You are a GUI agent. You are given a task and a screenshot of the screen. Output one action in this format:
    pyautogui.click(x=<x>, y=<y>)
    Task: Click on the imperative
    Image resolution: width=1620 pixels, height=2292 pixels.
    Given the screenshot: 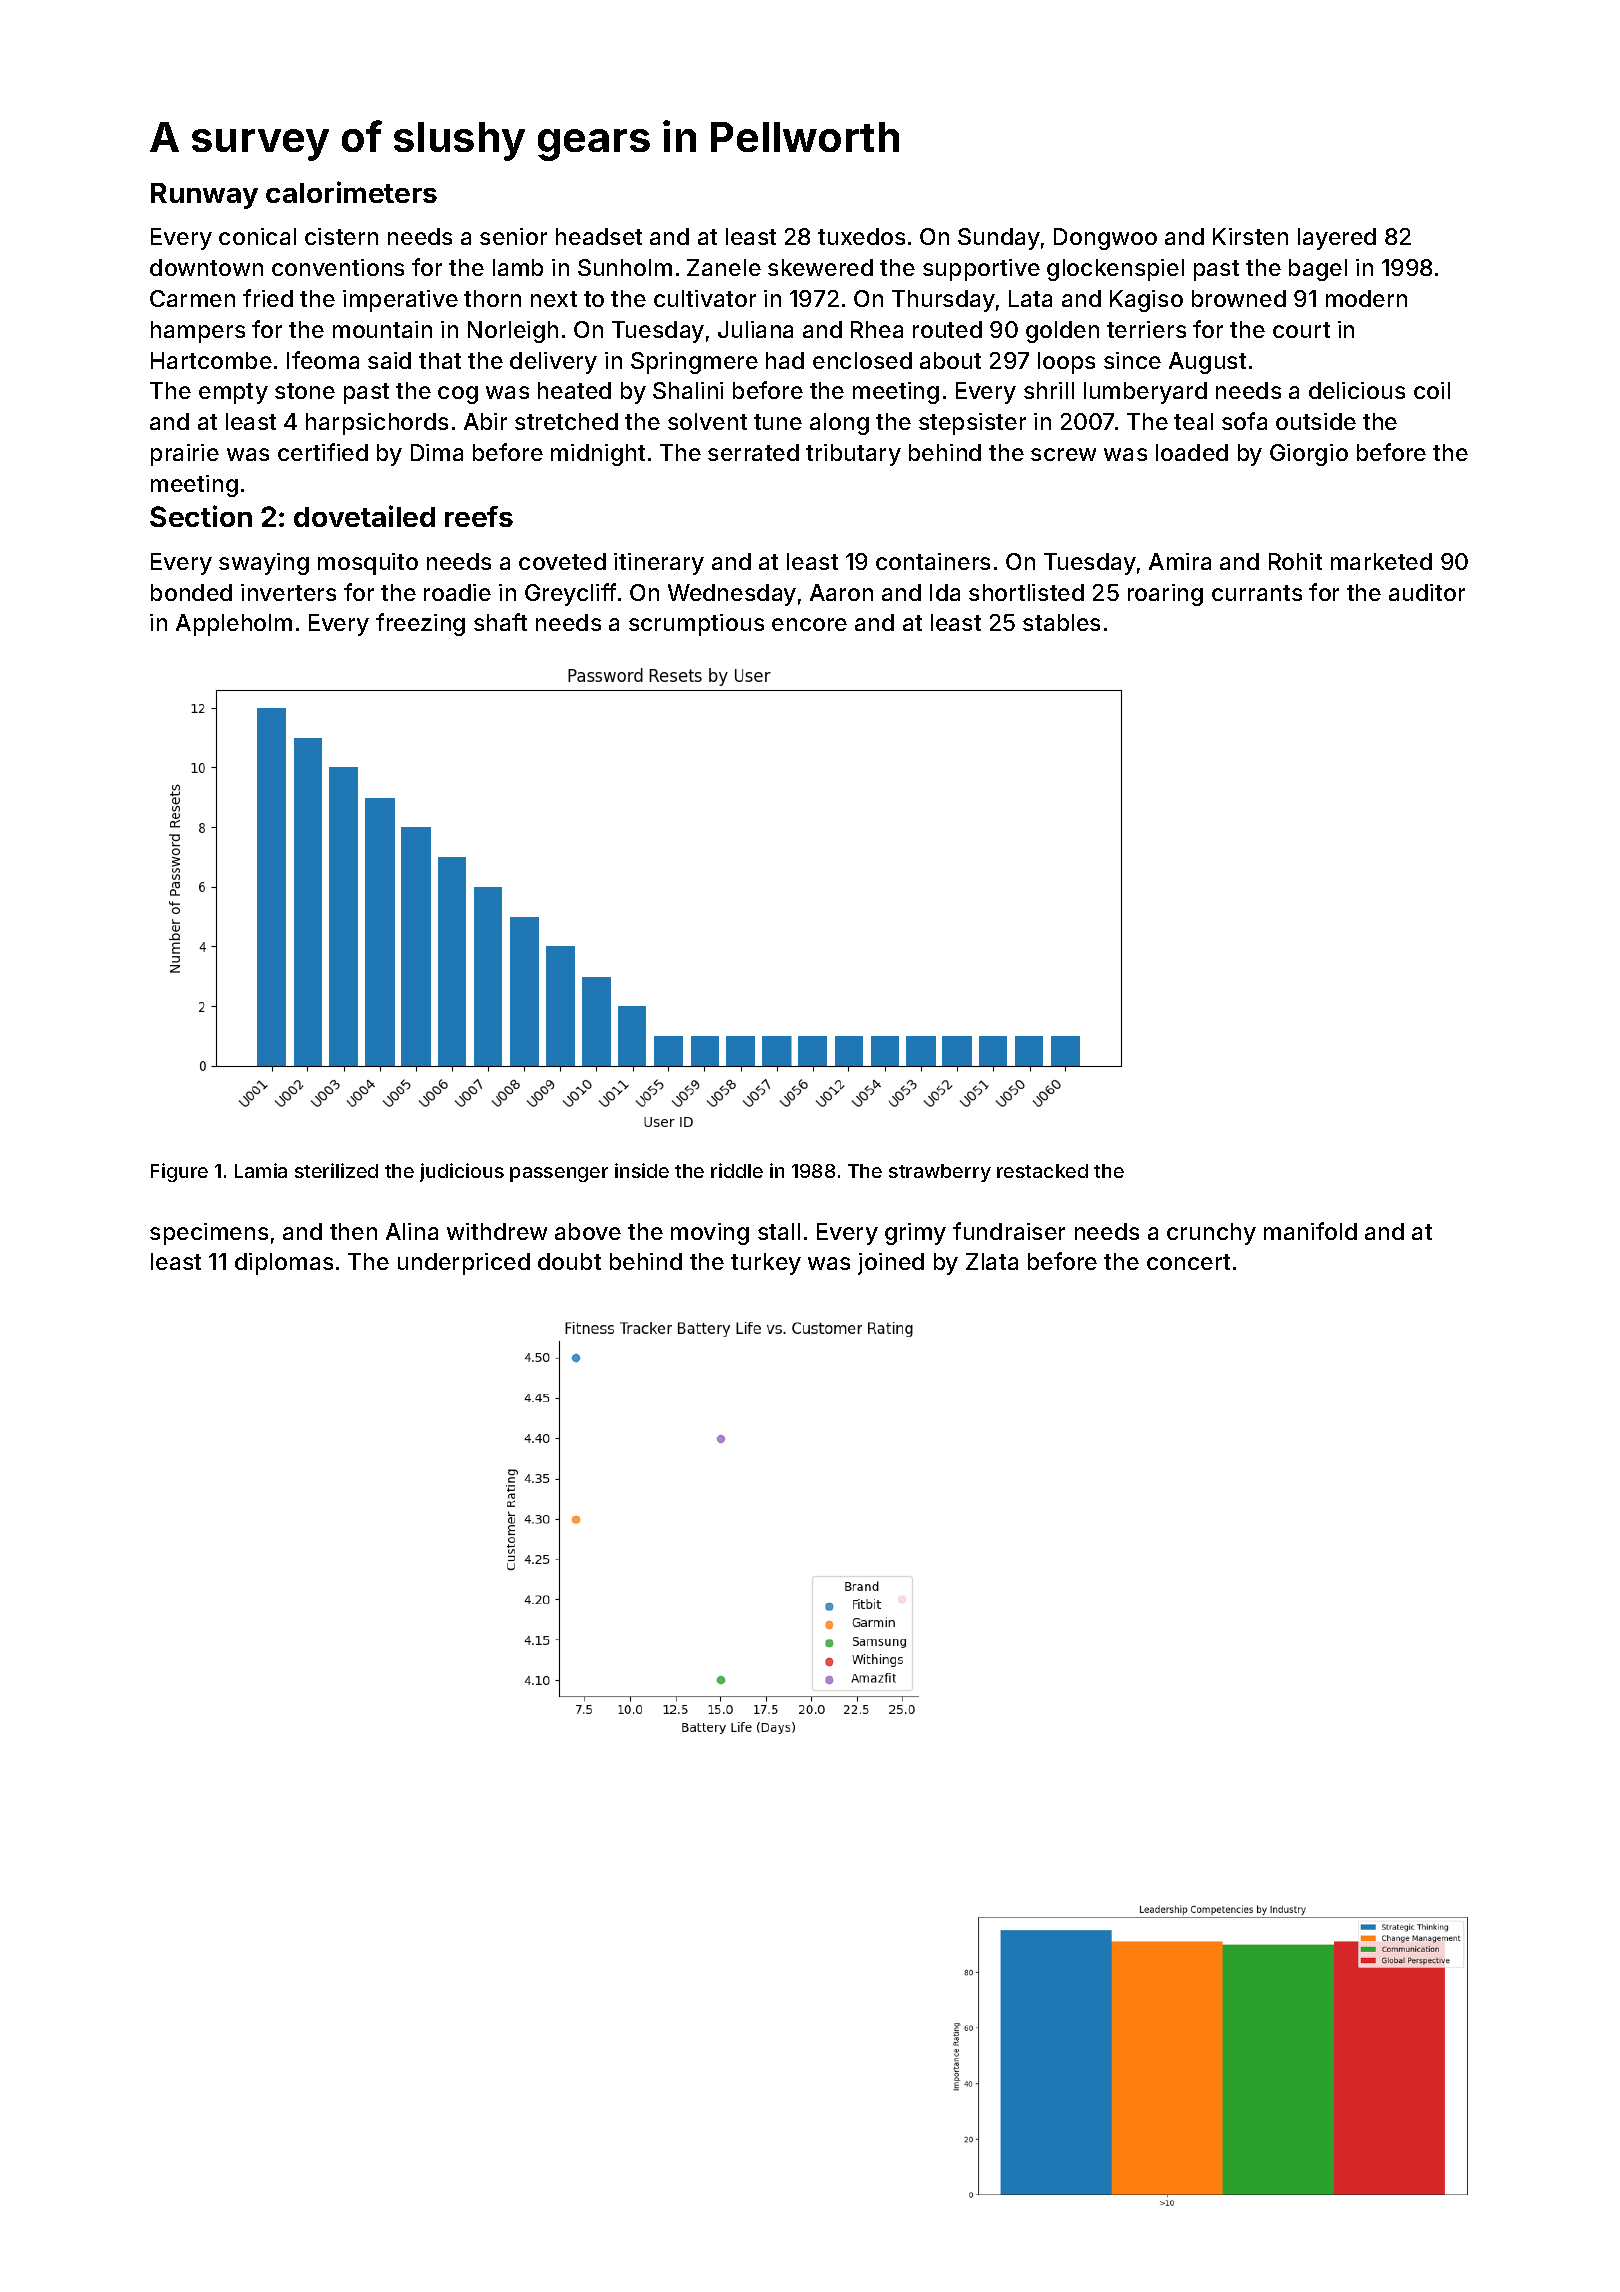 What is the action you would take?
    pyautogui.click(x=400, y=301)
